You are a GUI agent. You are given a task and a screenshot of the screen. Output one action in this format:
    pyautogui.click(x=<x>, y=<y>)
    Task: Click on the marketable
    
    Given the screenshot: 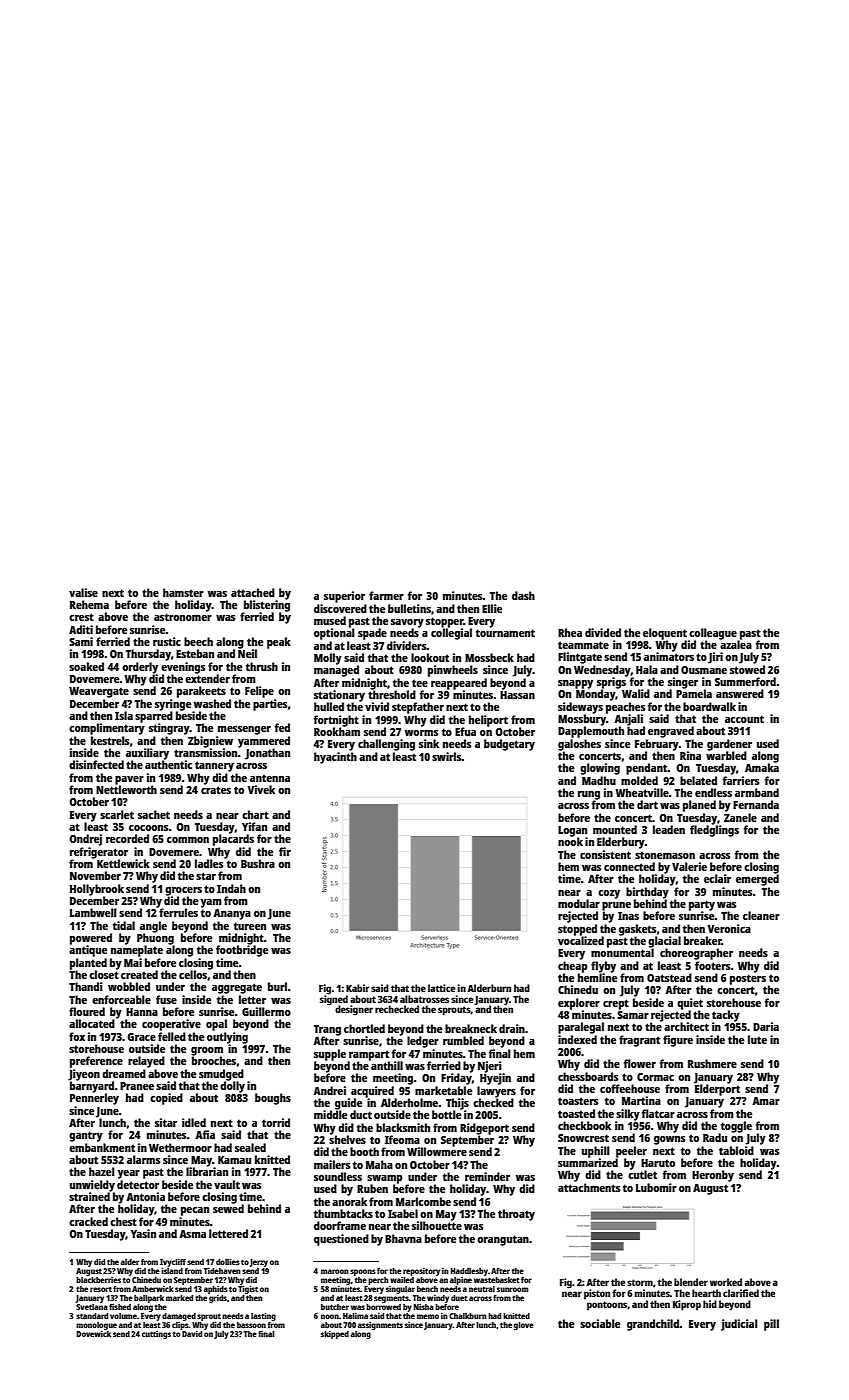 What is the action you would take?
    pyautogui.click(x=443, y=1090)
